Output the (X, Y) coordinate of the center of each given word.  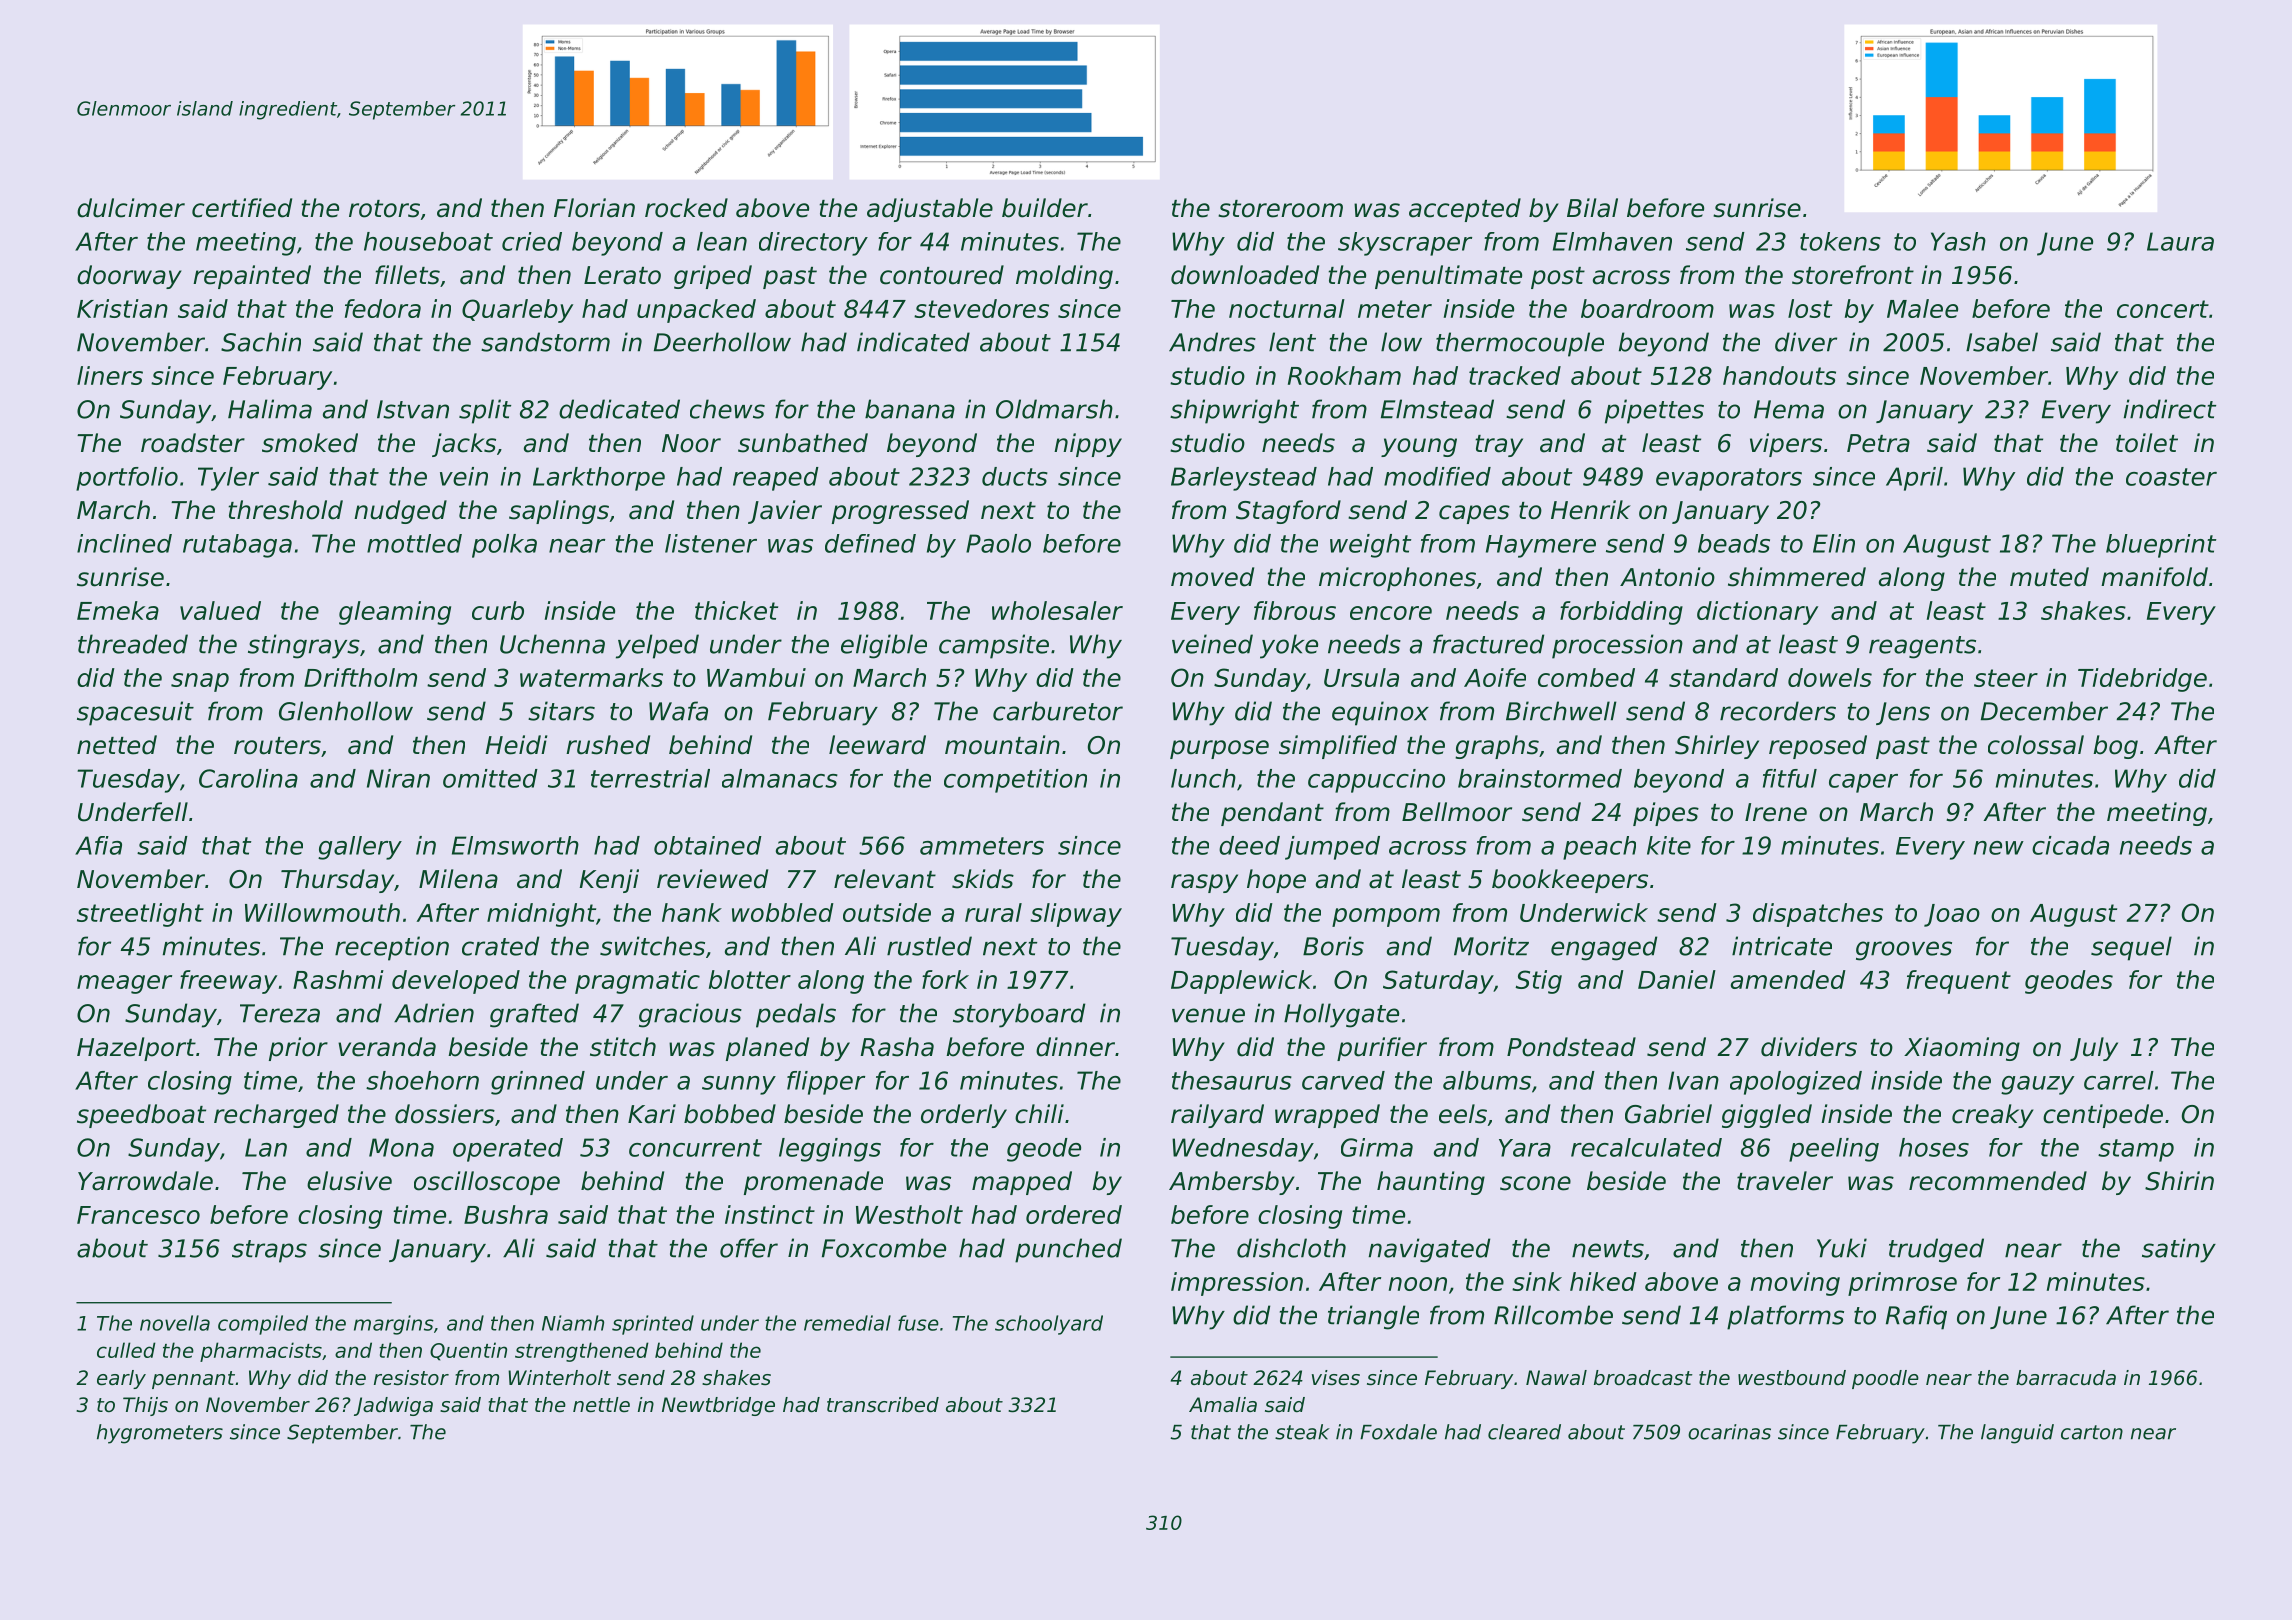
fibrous (1295, 610)
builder (1045, 208)
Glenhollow (346, 711)
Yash (1958, 241)
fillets (407, 275)
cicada (2070, 845)
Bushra (506, 1214)
